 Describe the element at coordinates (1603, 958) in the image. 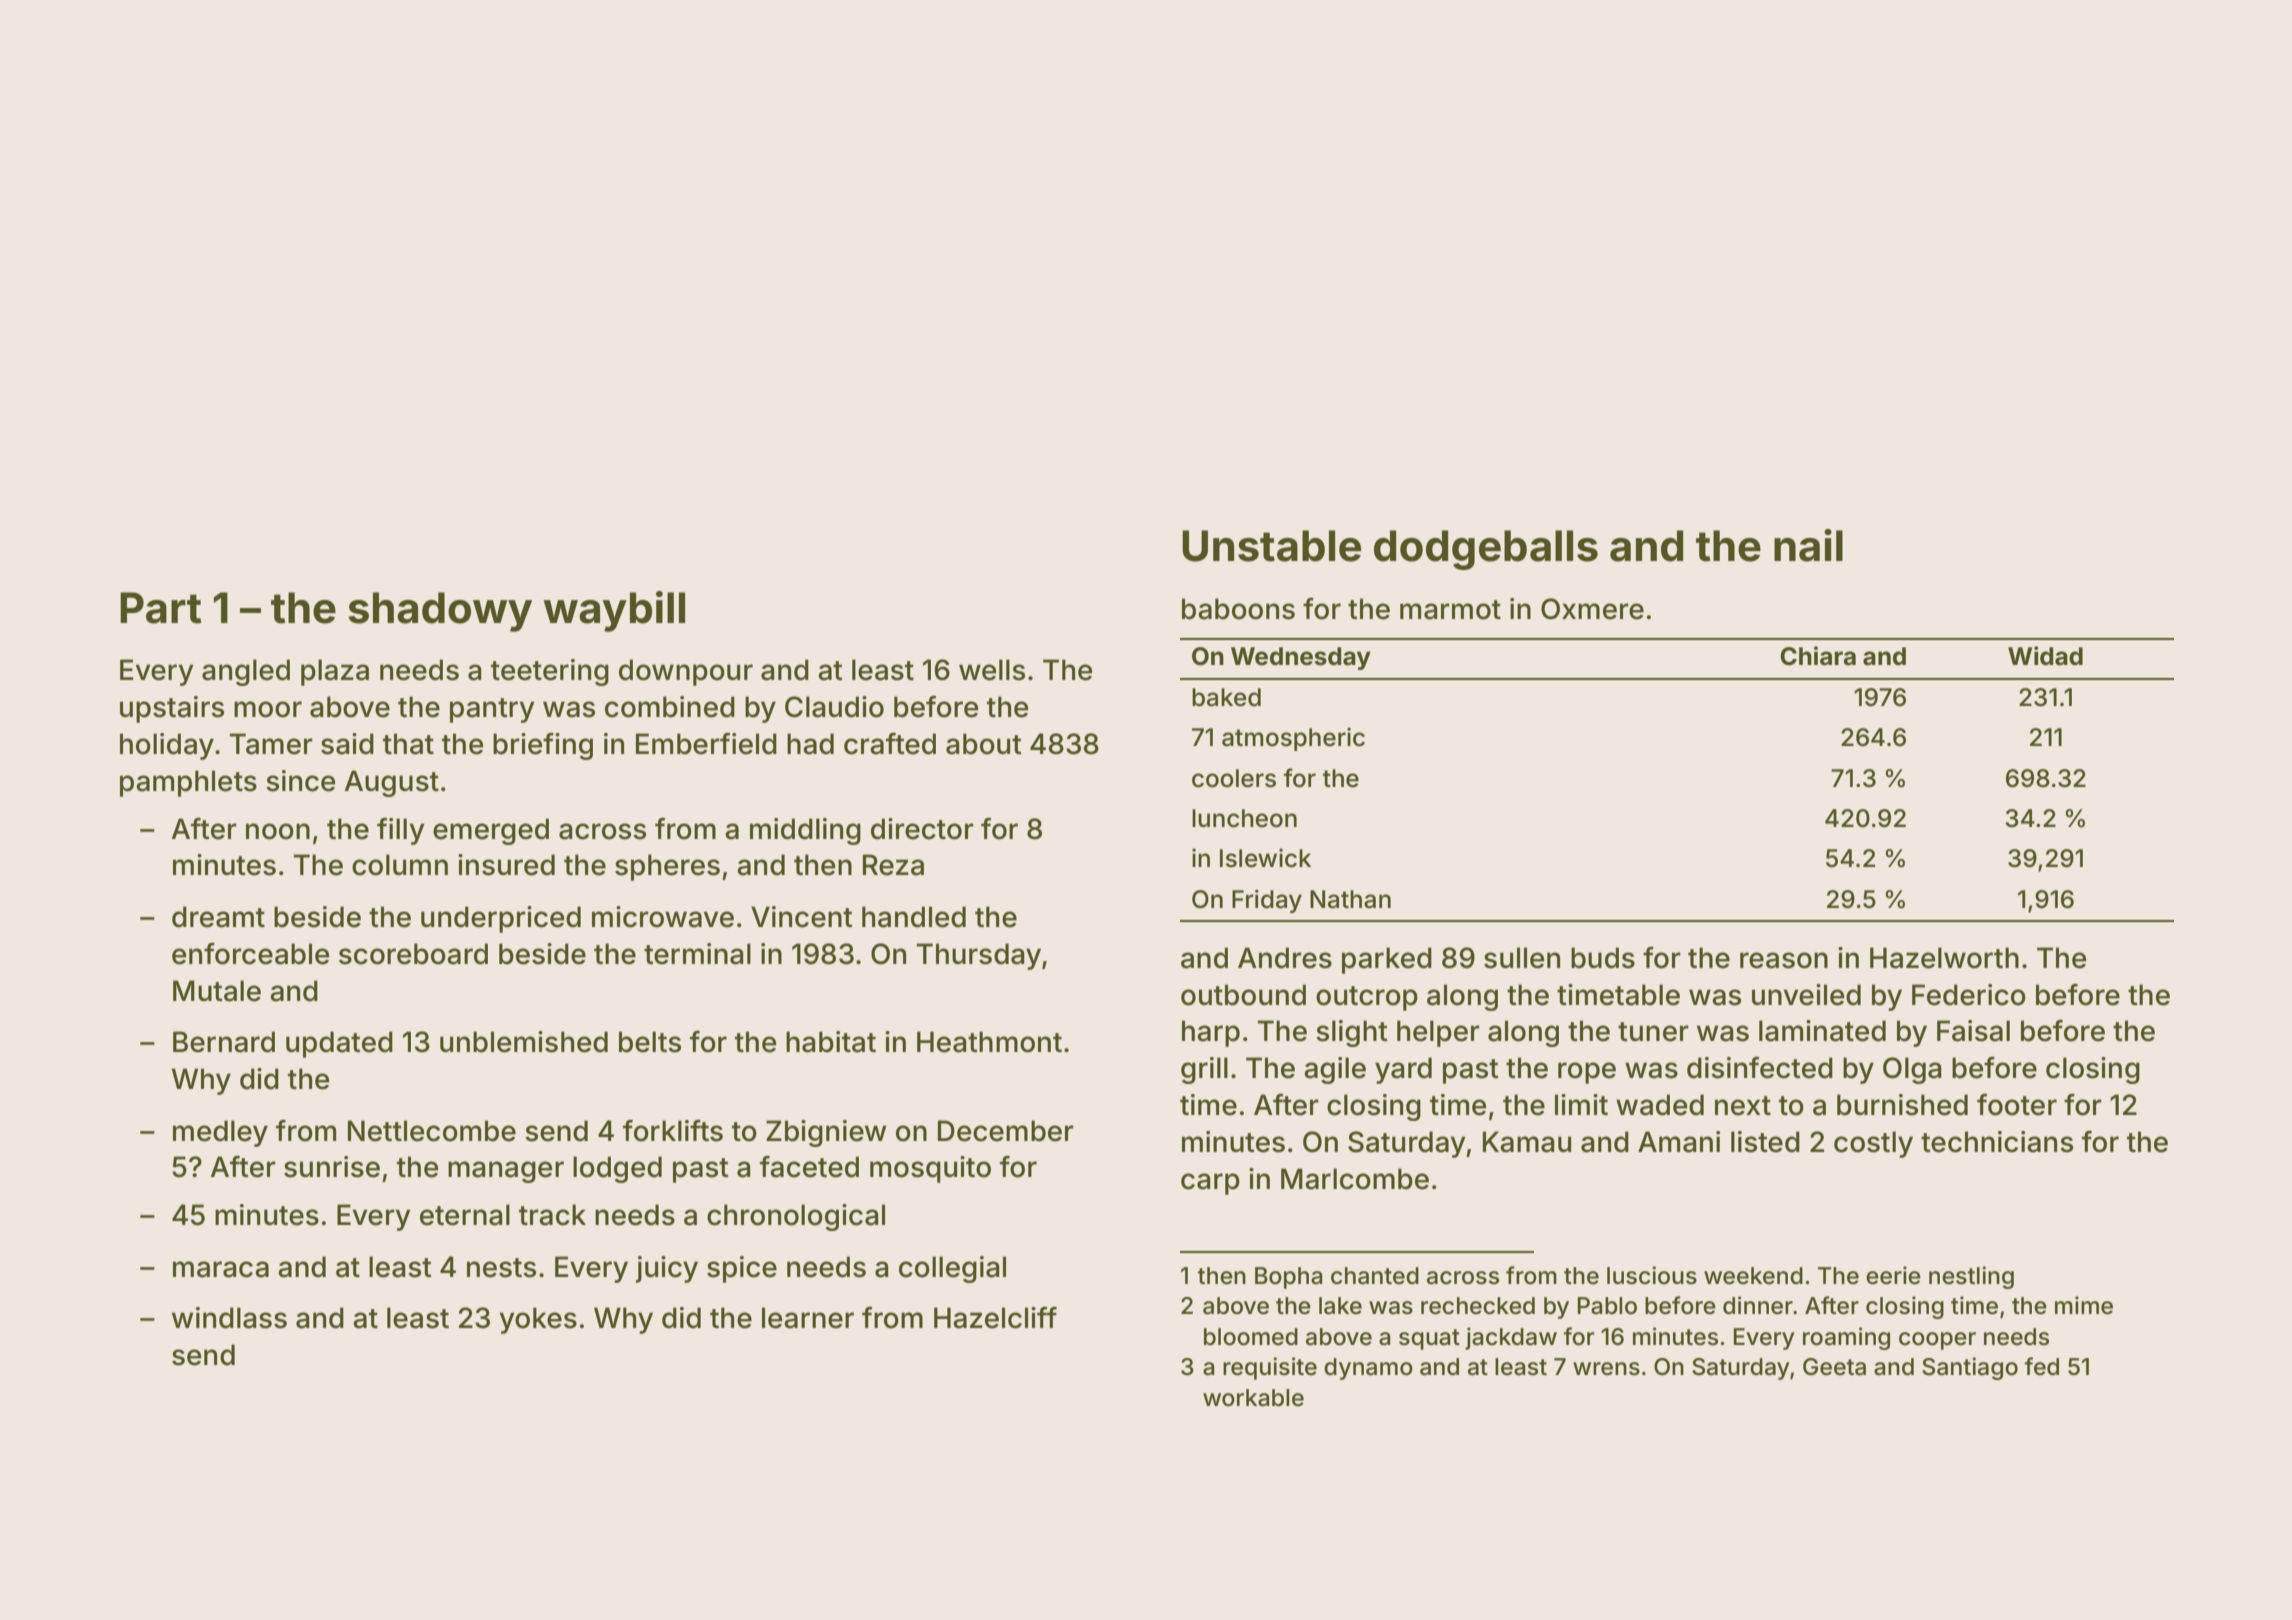

I see `buds` at that location.
